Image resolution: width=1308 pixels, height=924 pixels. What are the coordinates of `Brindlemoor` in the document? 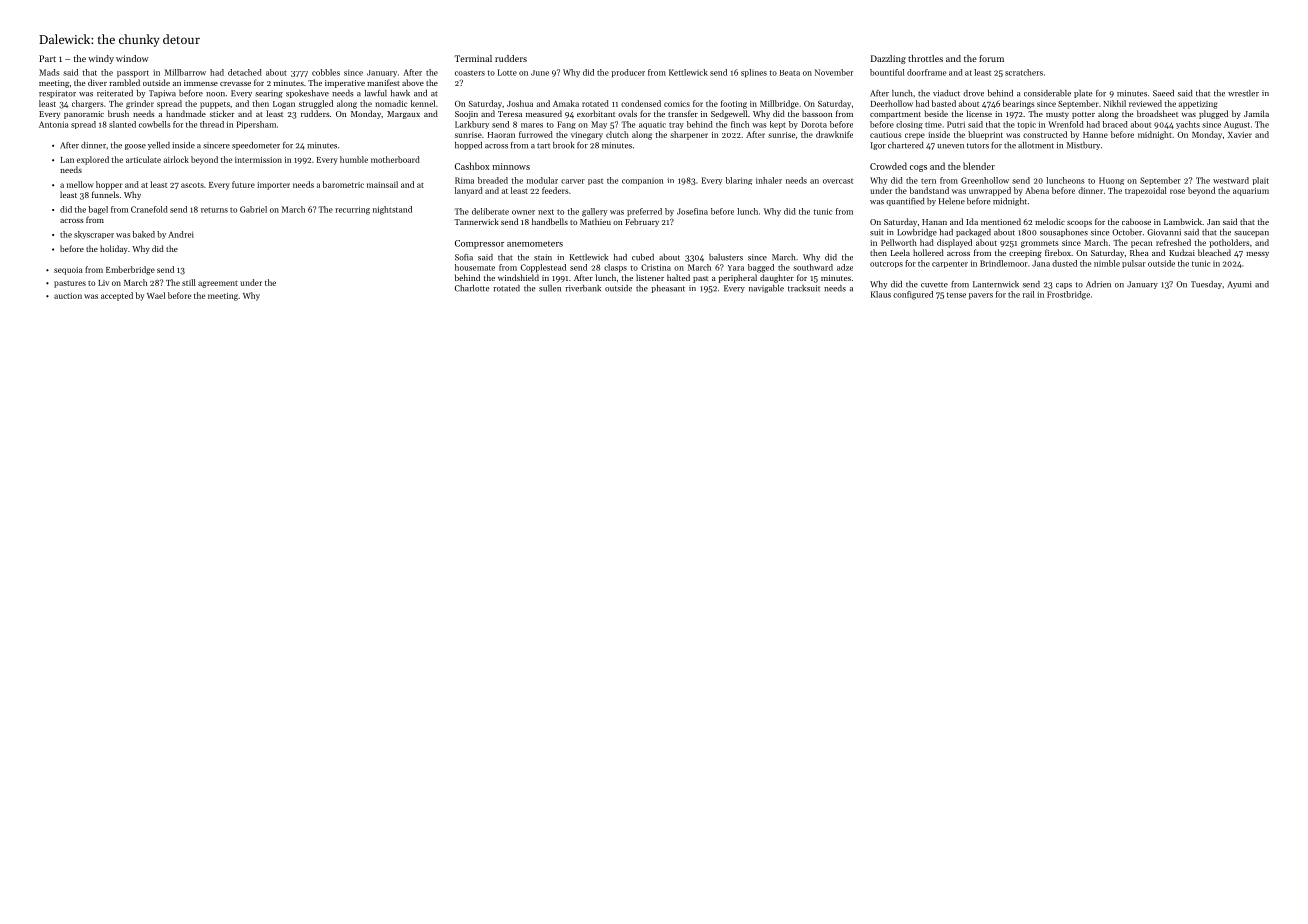 It's located at (1004, 263).
